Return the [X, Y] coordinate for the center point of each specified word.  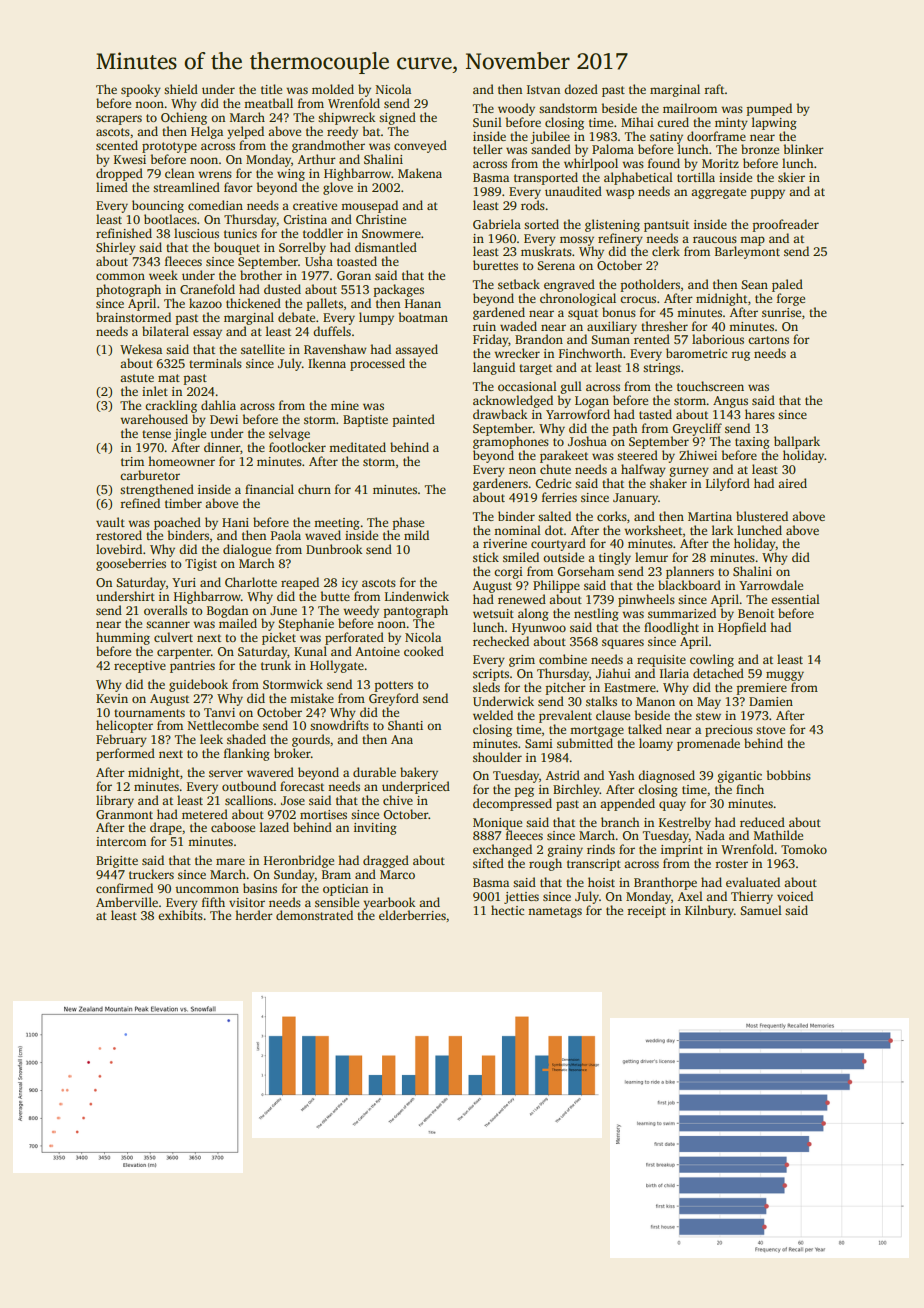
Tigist [201, 565]
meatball [268, 103]
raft [714, 89]
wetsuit [493, 613]
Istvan [543, 89]
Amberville [127, 902]
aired [792, 483]
